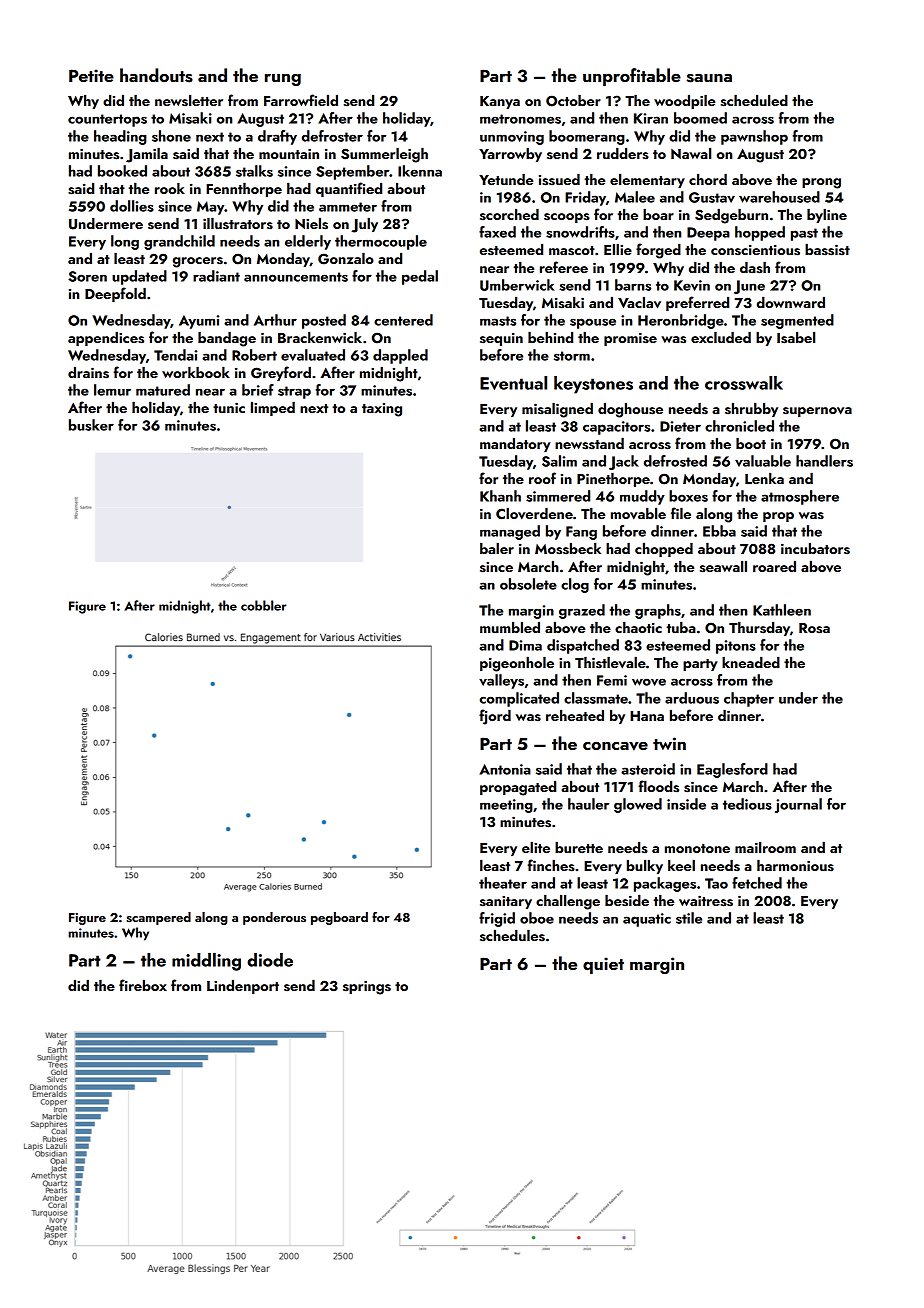 This page has height=1308, width=924. Describe the element at coordinates (367, 988) in the page. I see `springs` at that location.
